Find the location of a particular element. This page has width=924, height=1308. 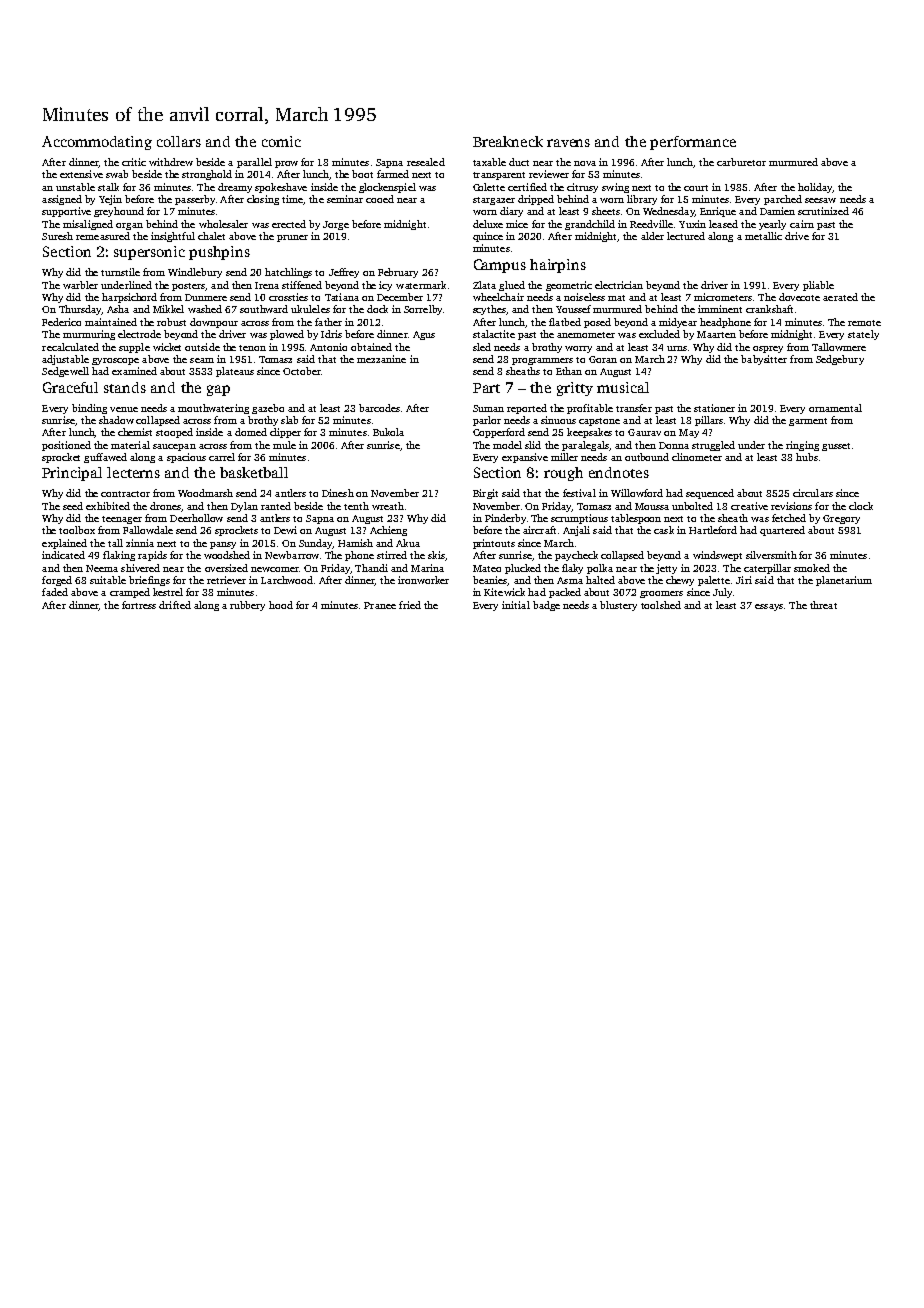

Pranee is located at coordinates (380, 605).
